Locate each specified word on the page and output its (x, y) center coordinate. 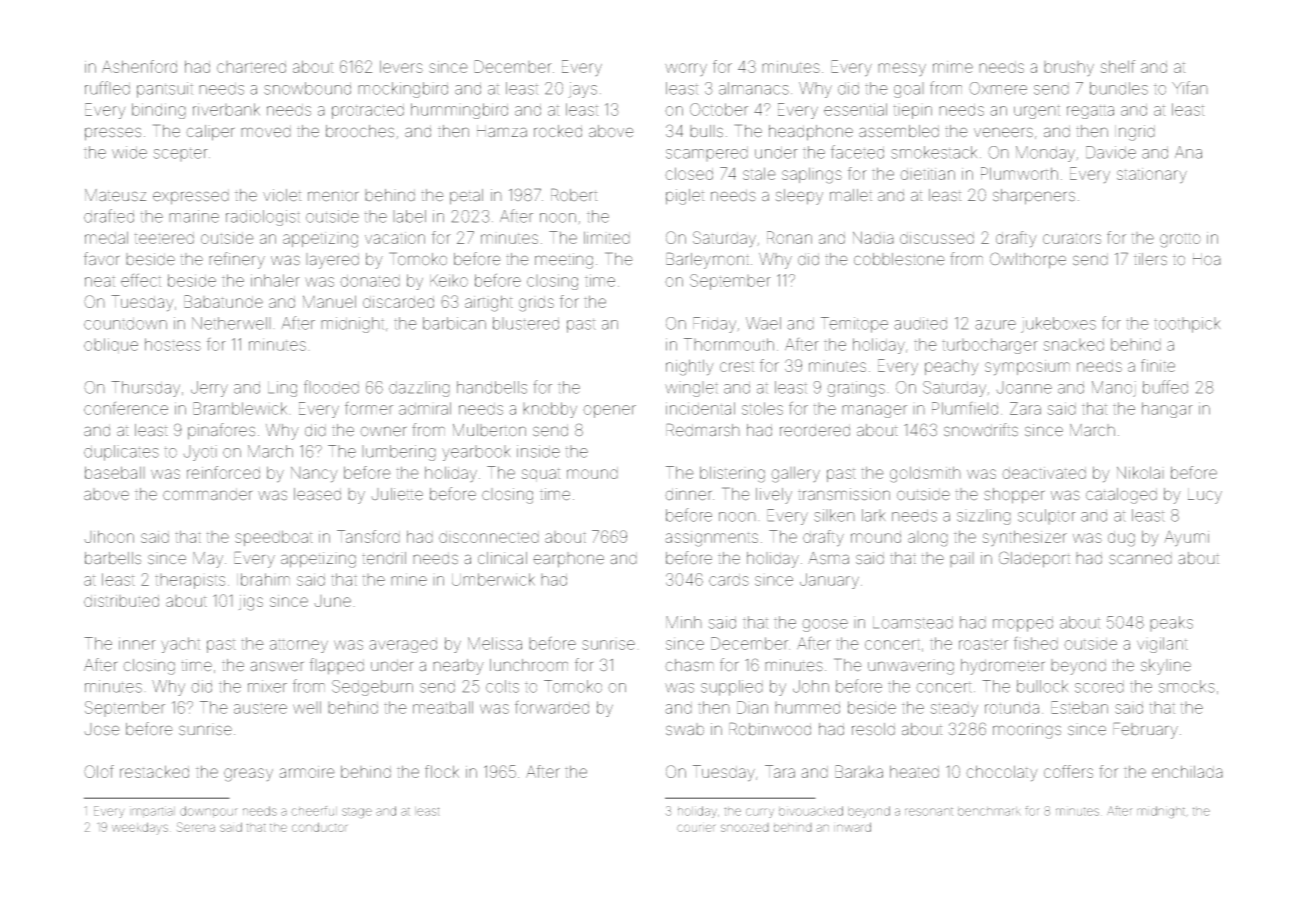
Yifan (1190, 88)
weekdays (140, 828)
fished (1036, 643)
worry (686, 69)
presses (113, 134)
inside (538, 451)
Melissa (495, 643)
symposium (1027, 368)
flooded (331, 387)
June (332, 601)
